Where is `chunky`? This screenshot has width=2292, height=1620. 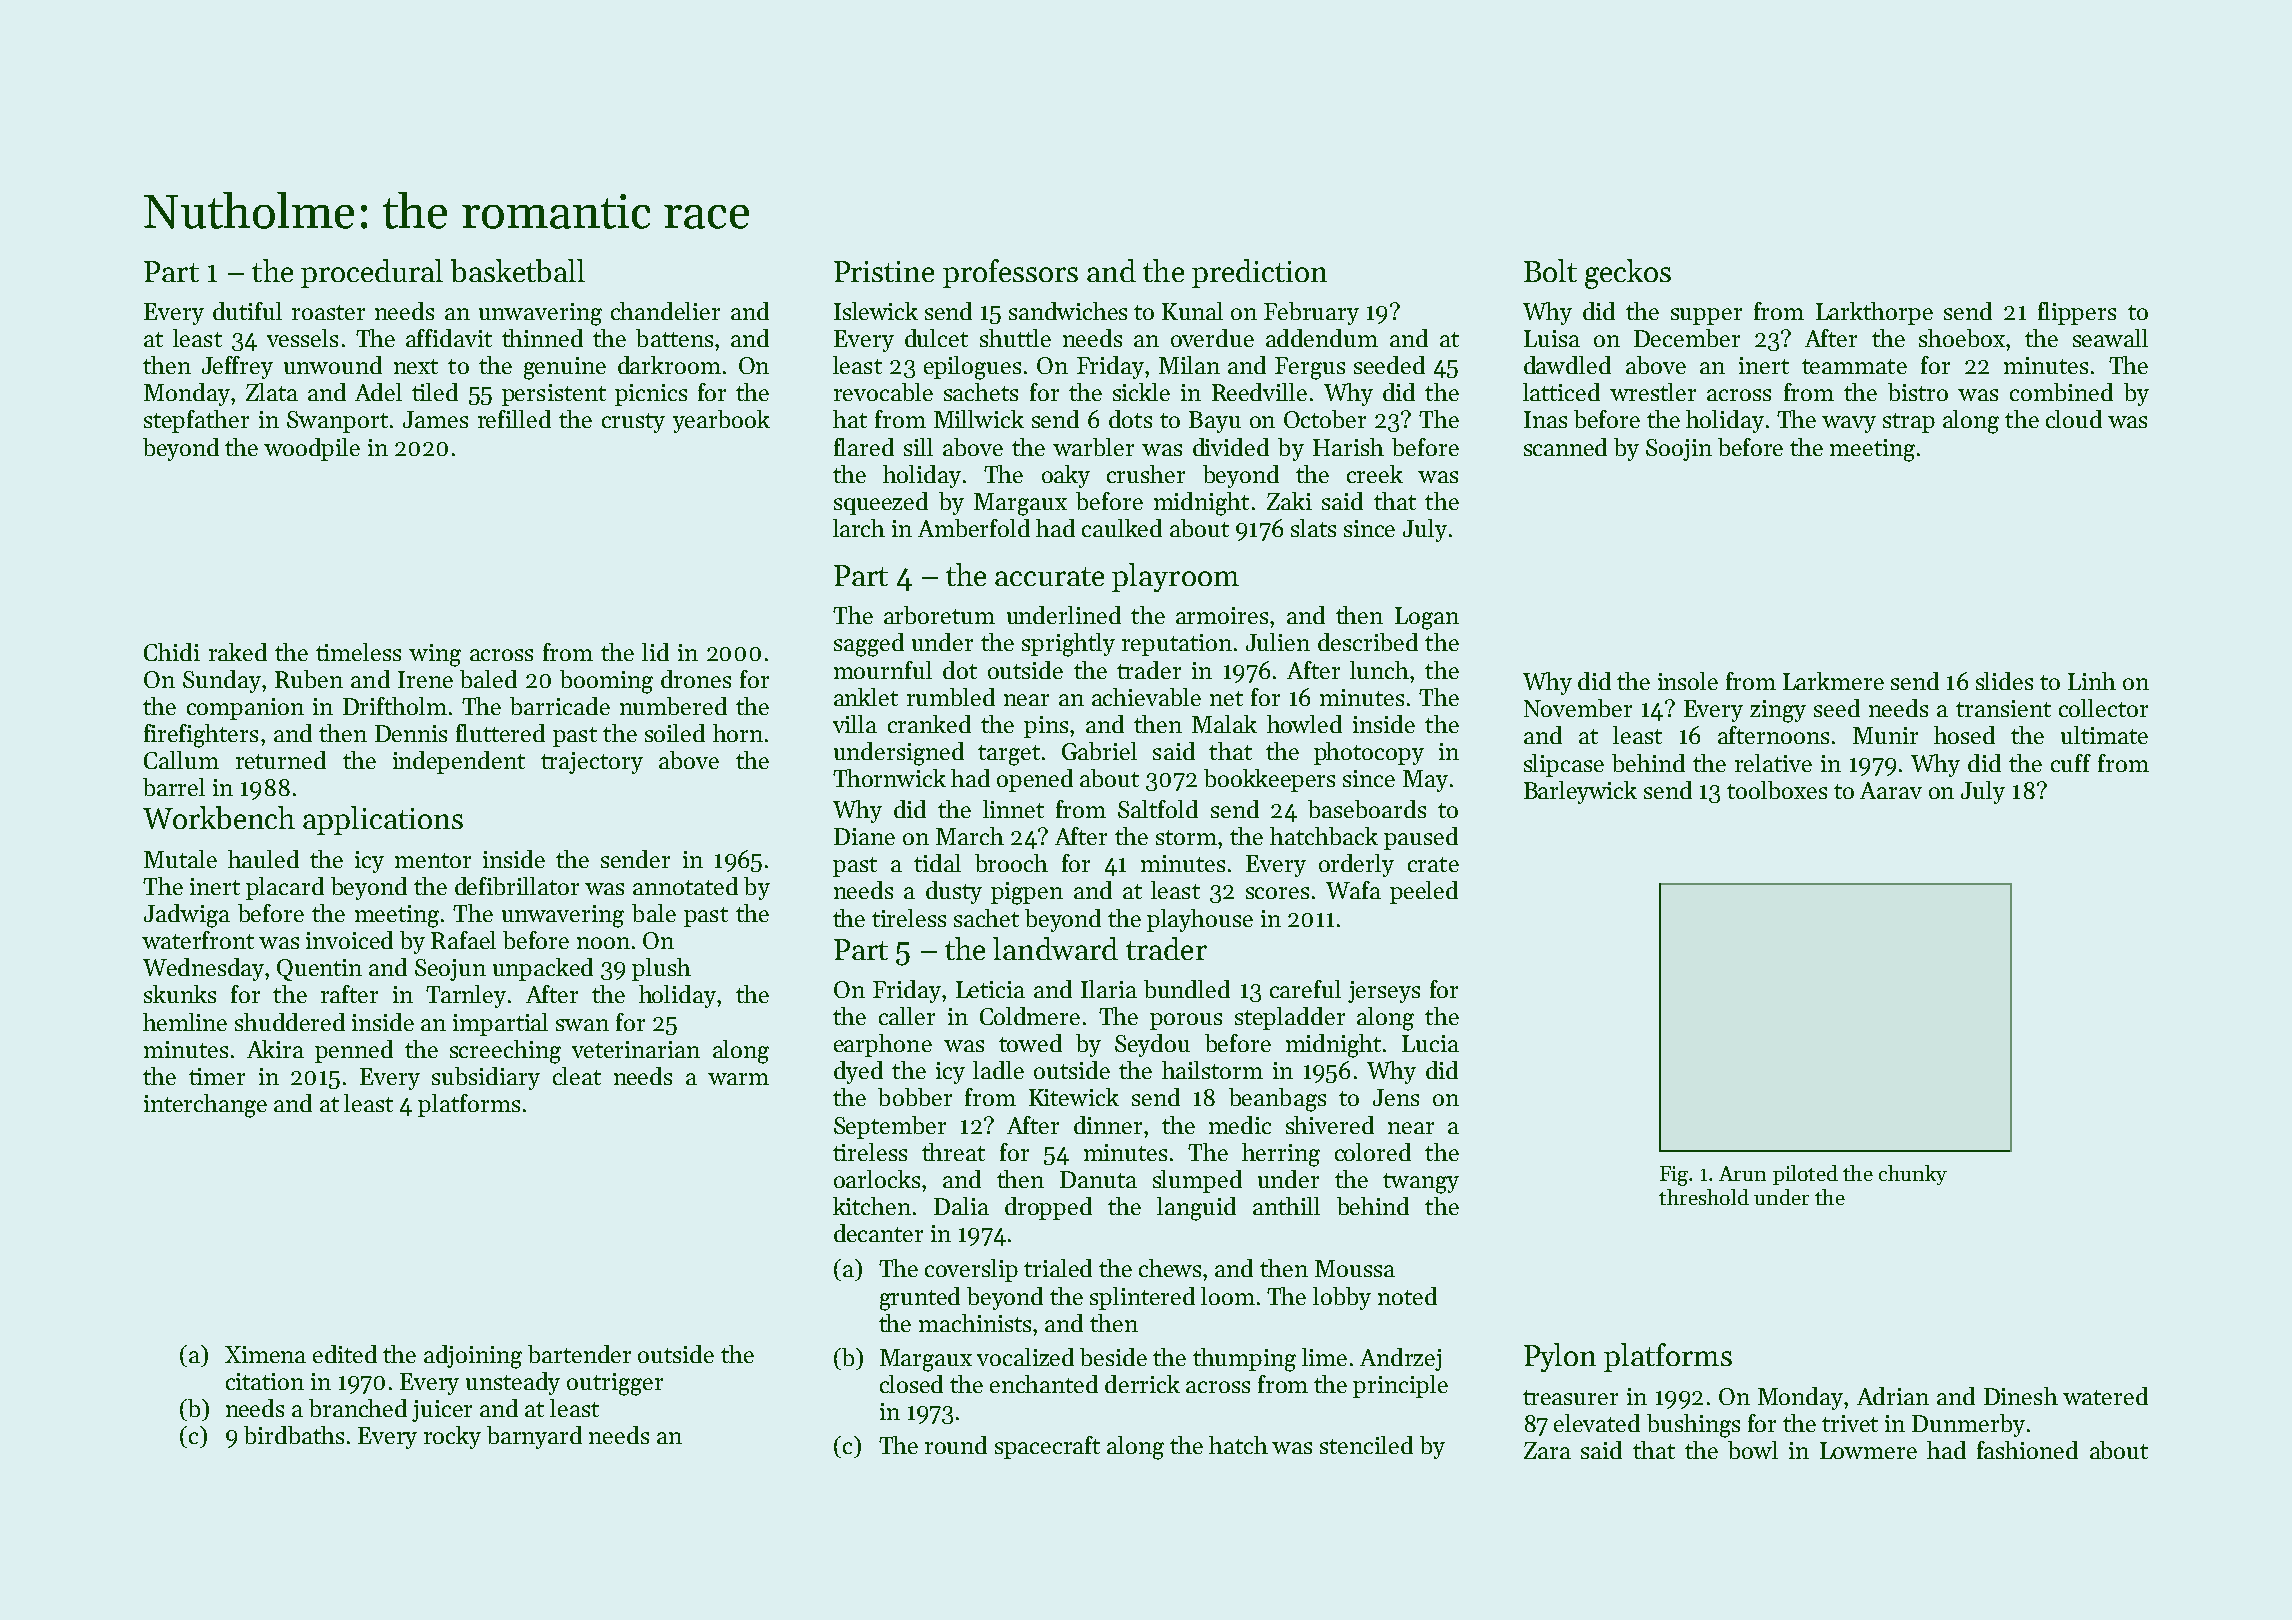
chunky is located at coordinates (1913, 1175).
